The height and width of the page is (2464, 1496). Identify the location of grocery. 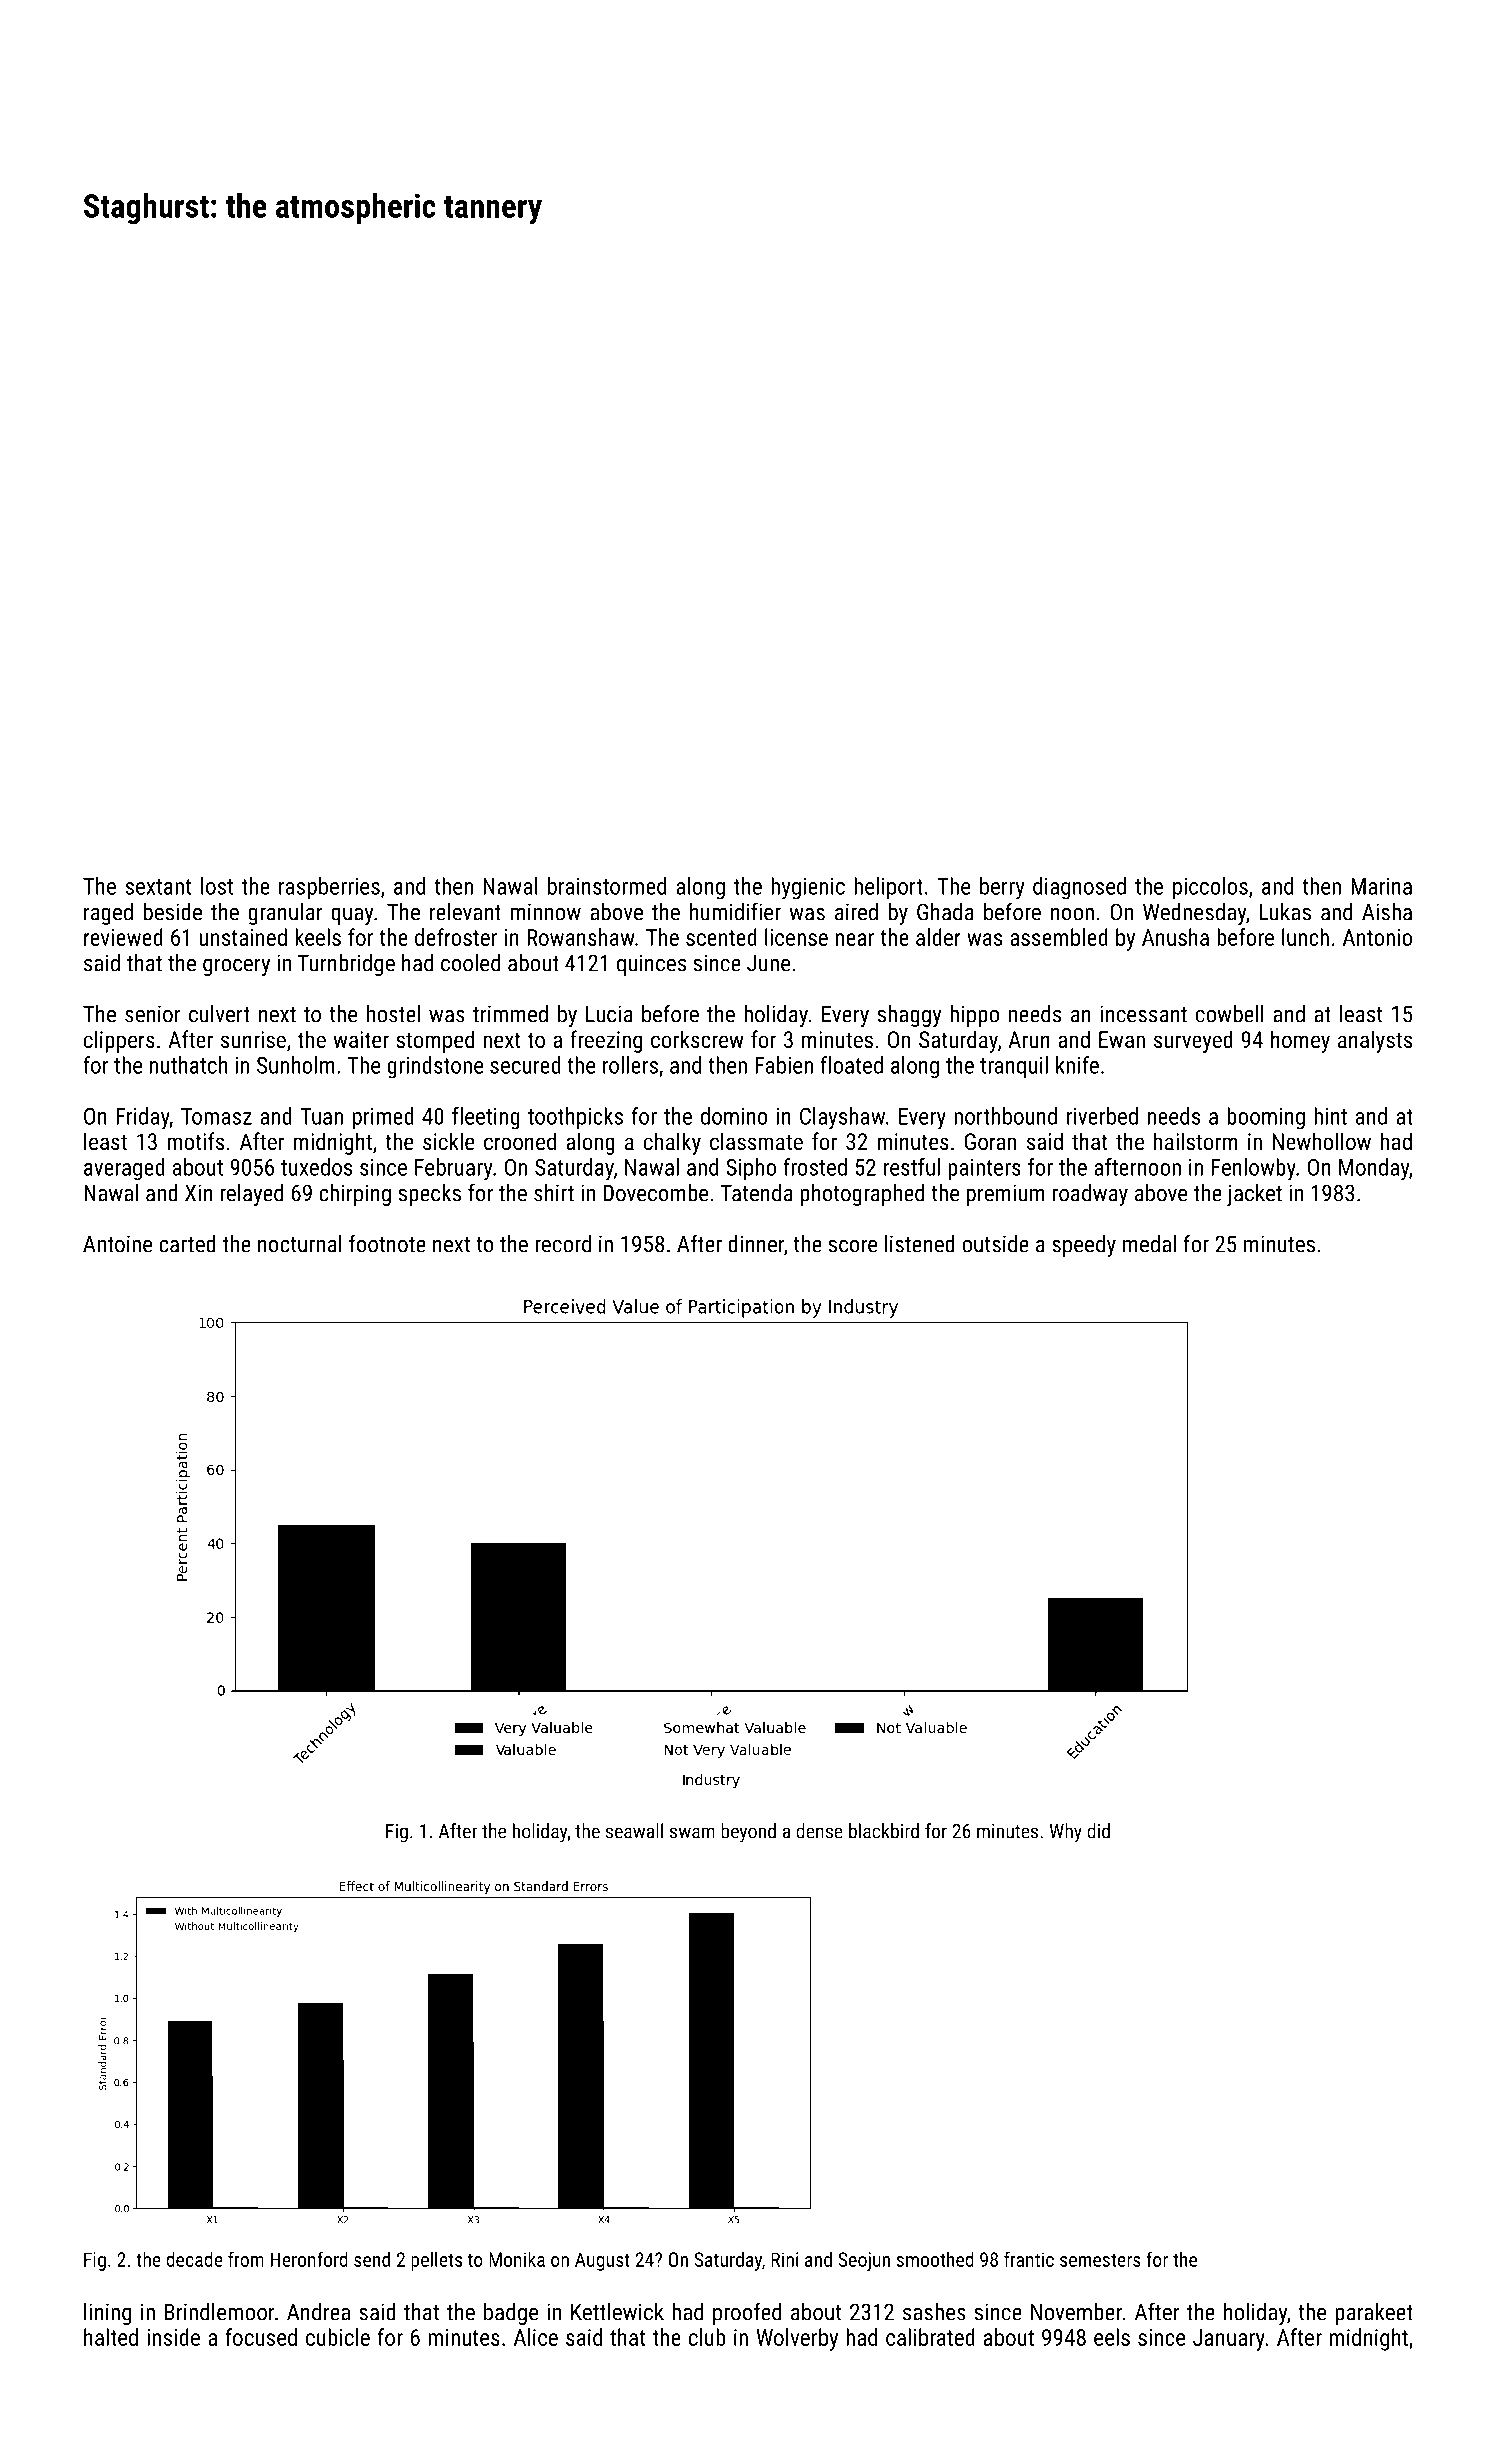
(236, 967).
